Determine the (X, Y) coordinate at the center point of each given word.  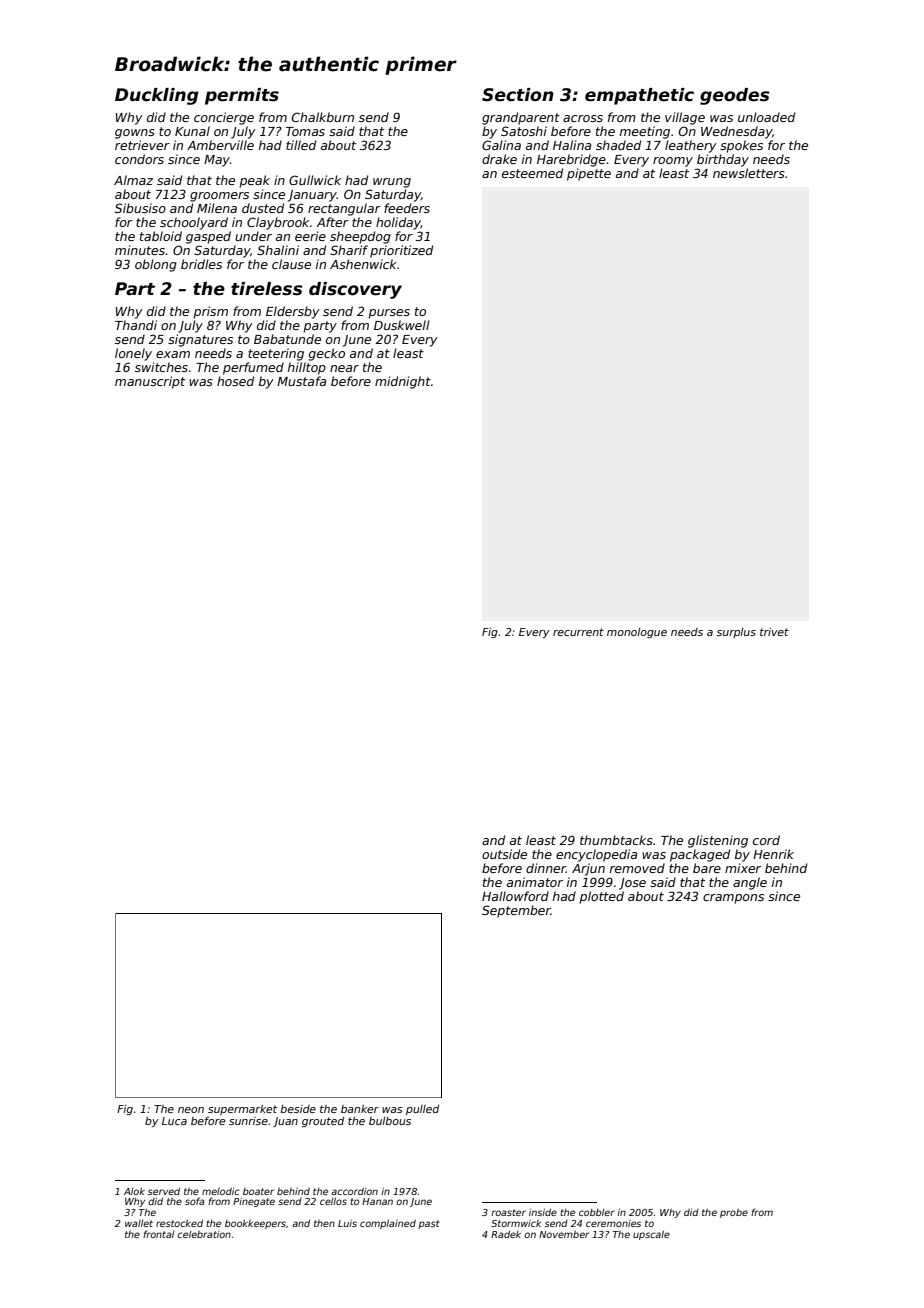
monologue (637, 633)
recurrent (578, 632)
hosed (235, 381)
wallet (139, 1223)
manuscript (150, 382)
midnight (403, 382)
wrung (392, 183)
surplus (736, 633)
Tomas (305, 131)
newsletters (749, 173)
